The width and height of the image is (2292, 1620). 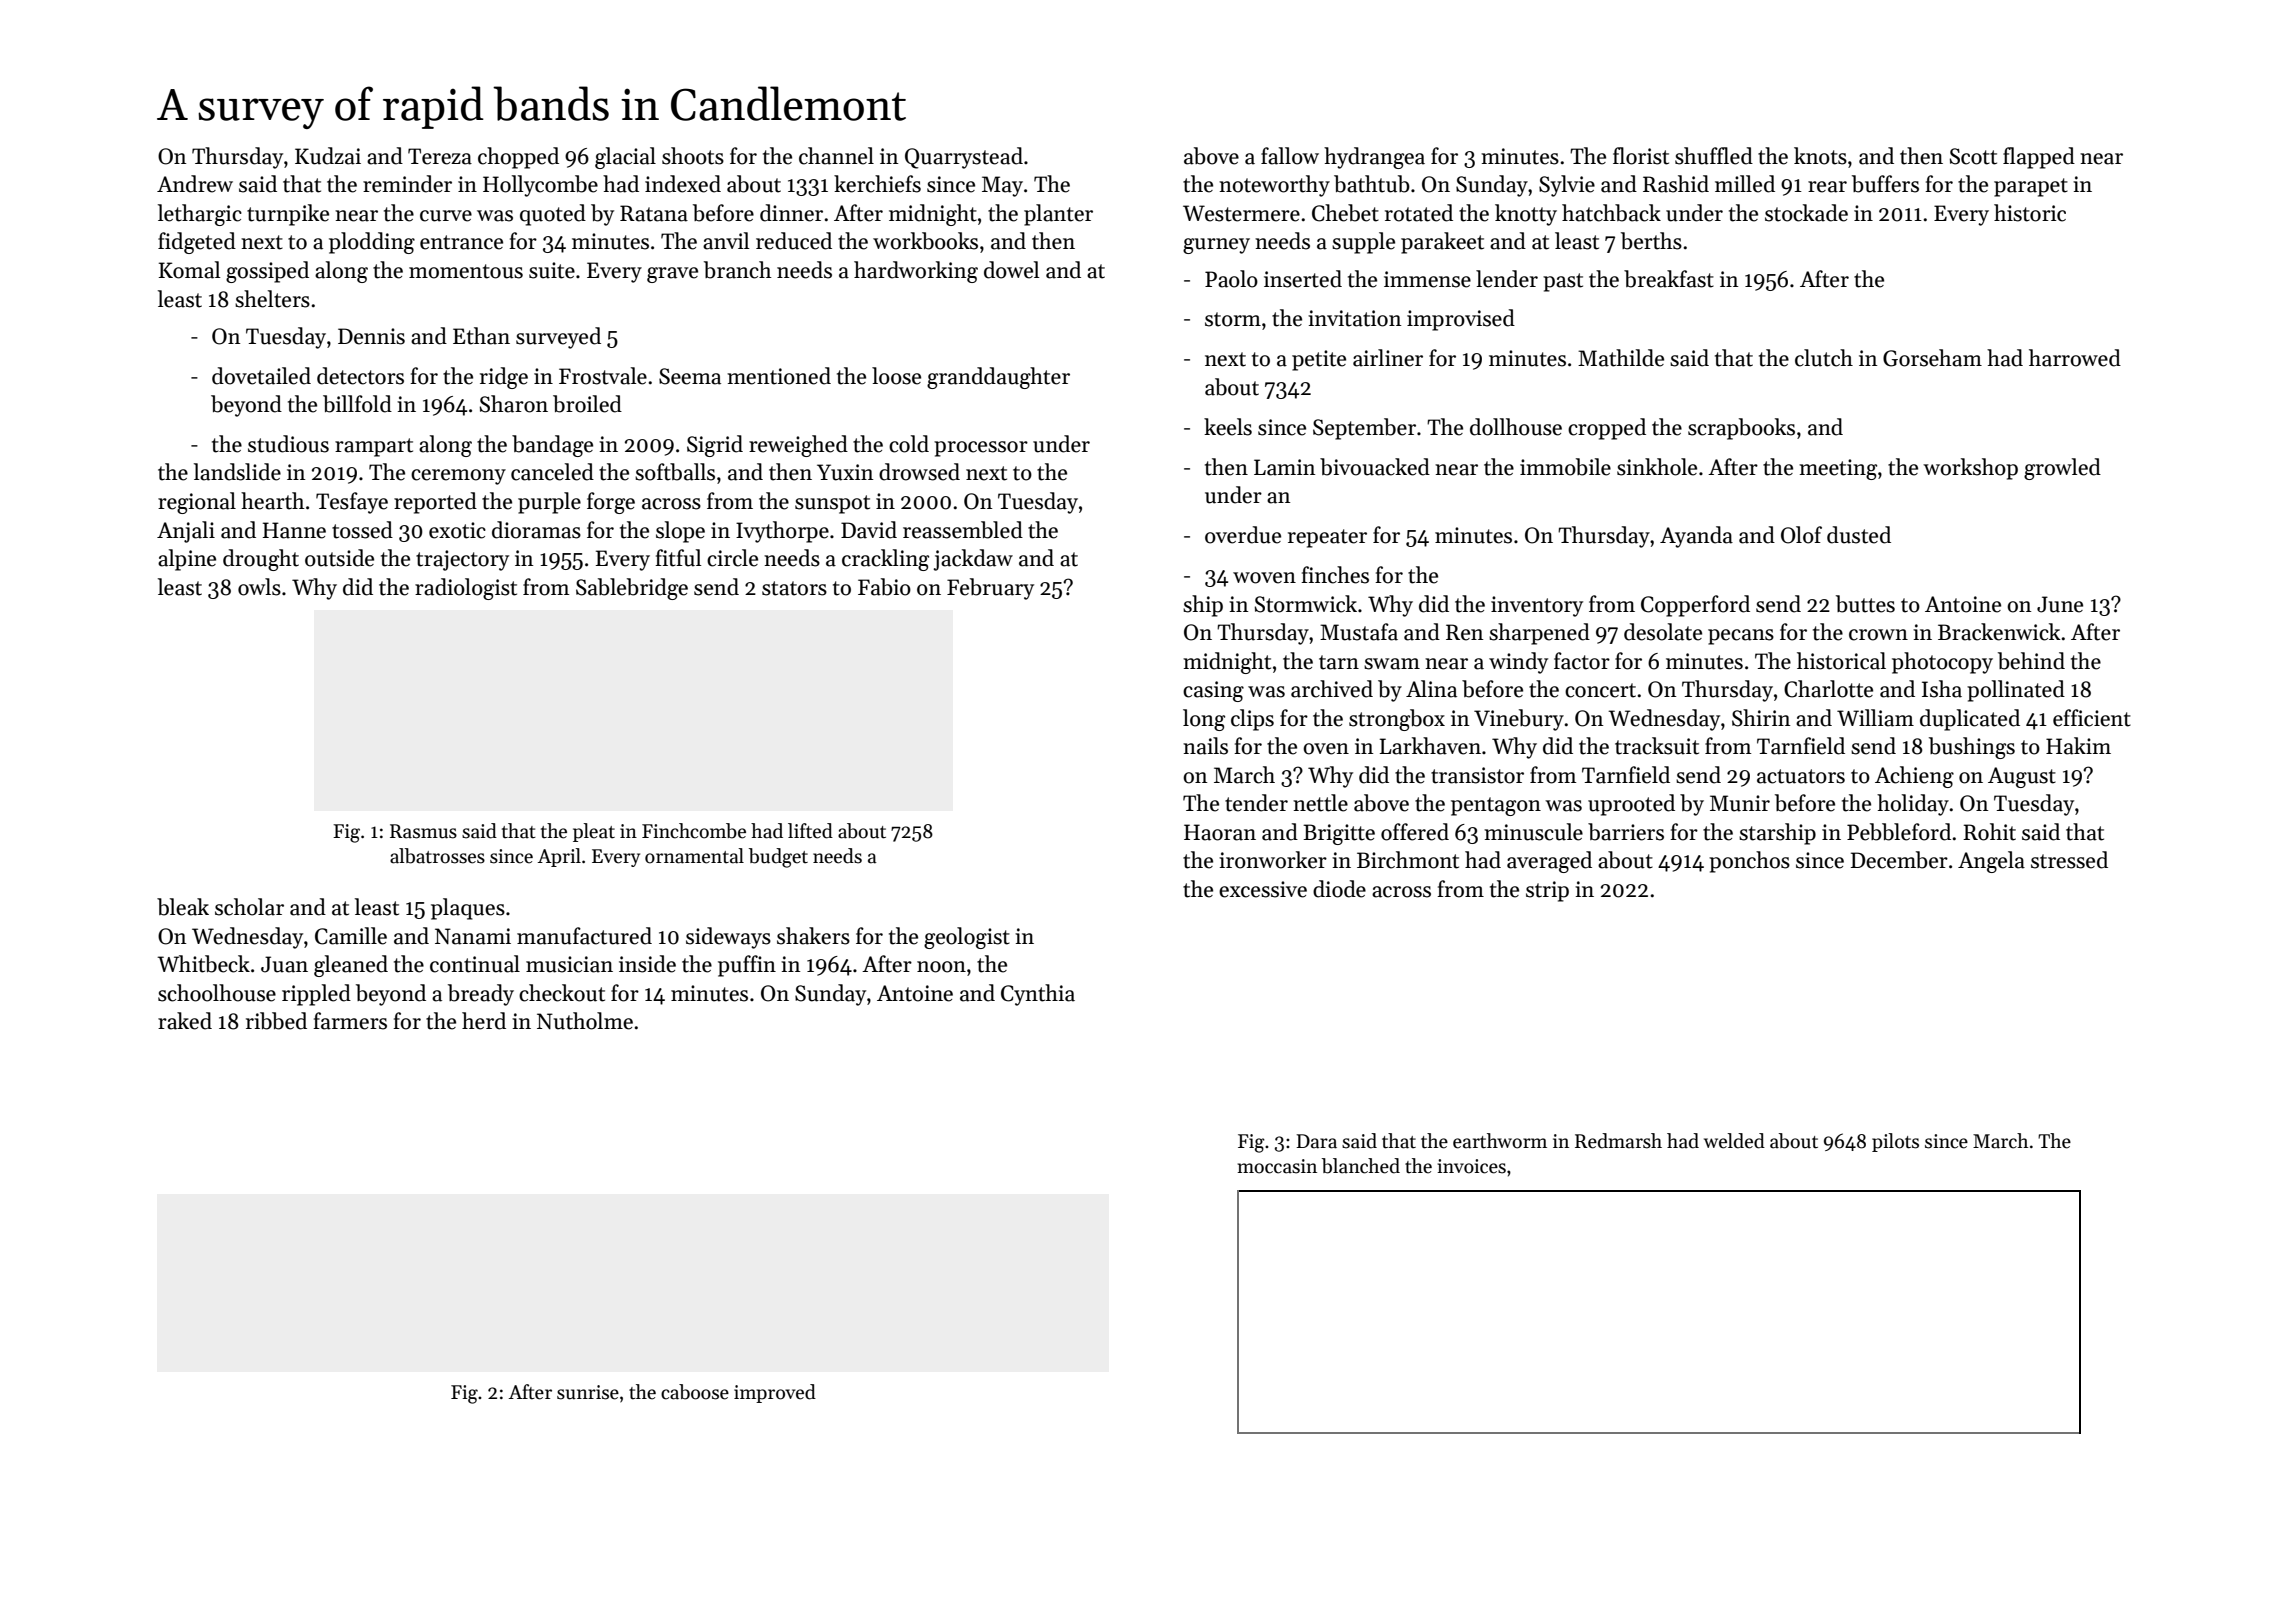 I want to click on Kudzai, so click(x=328, y=156).
